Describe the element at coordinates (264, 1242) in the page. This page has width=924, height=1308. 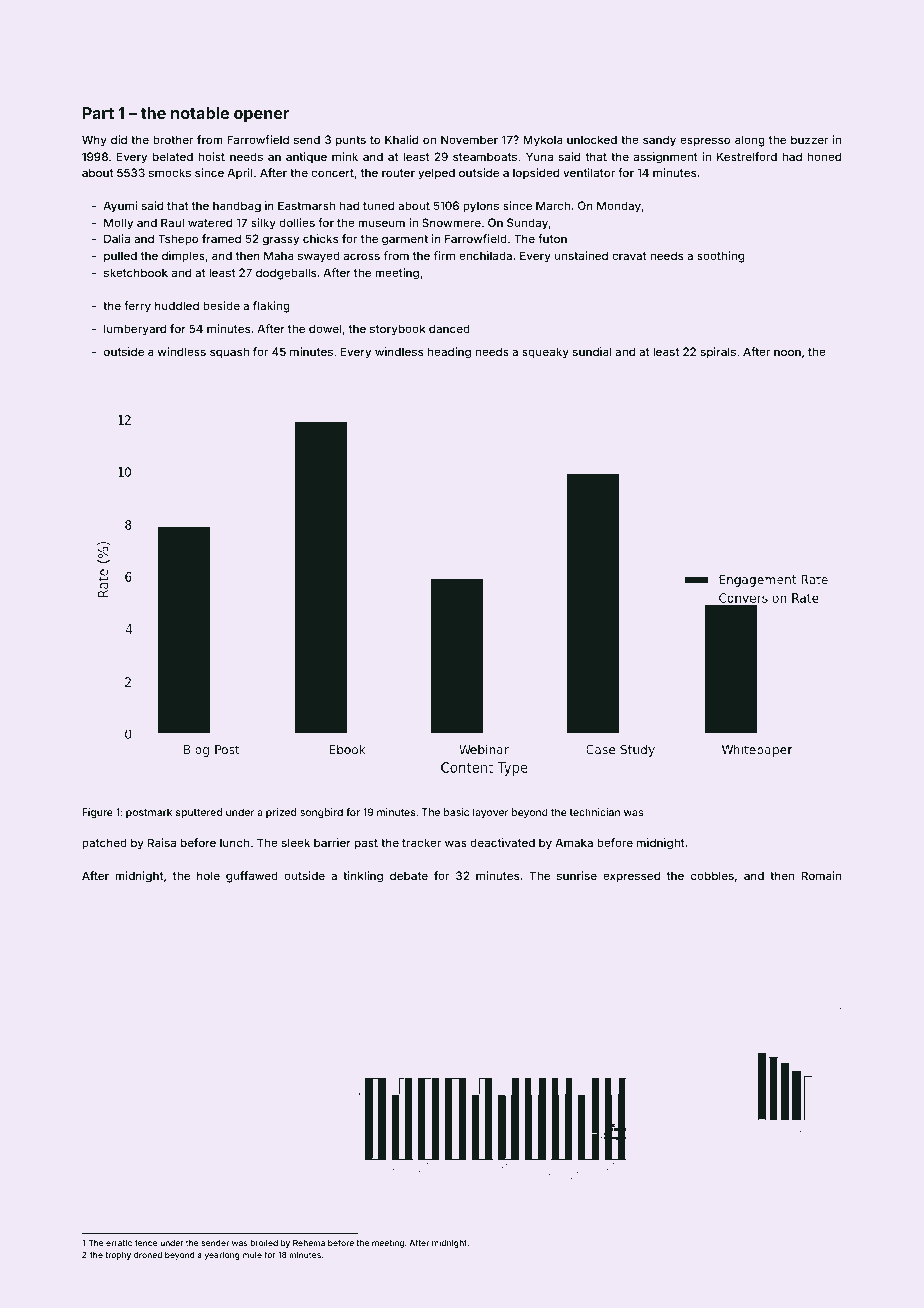
I see `broiled` at that location.
